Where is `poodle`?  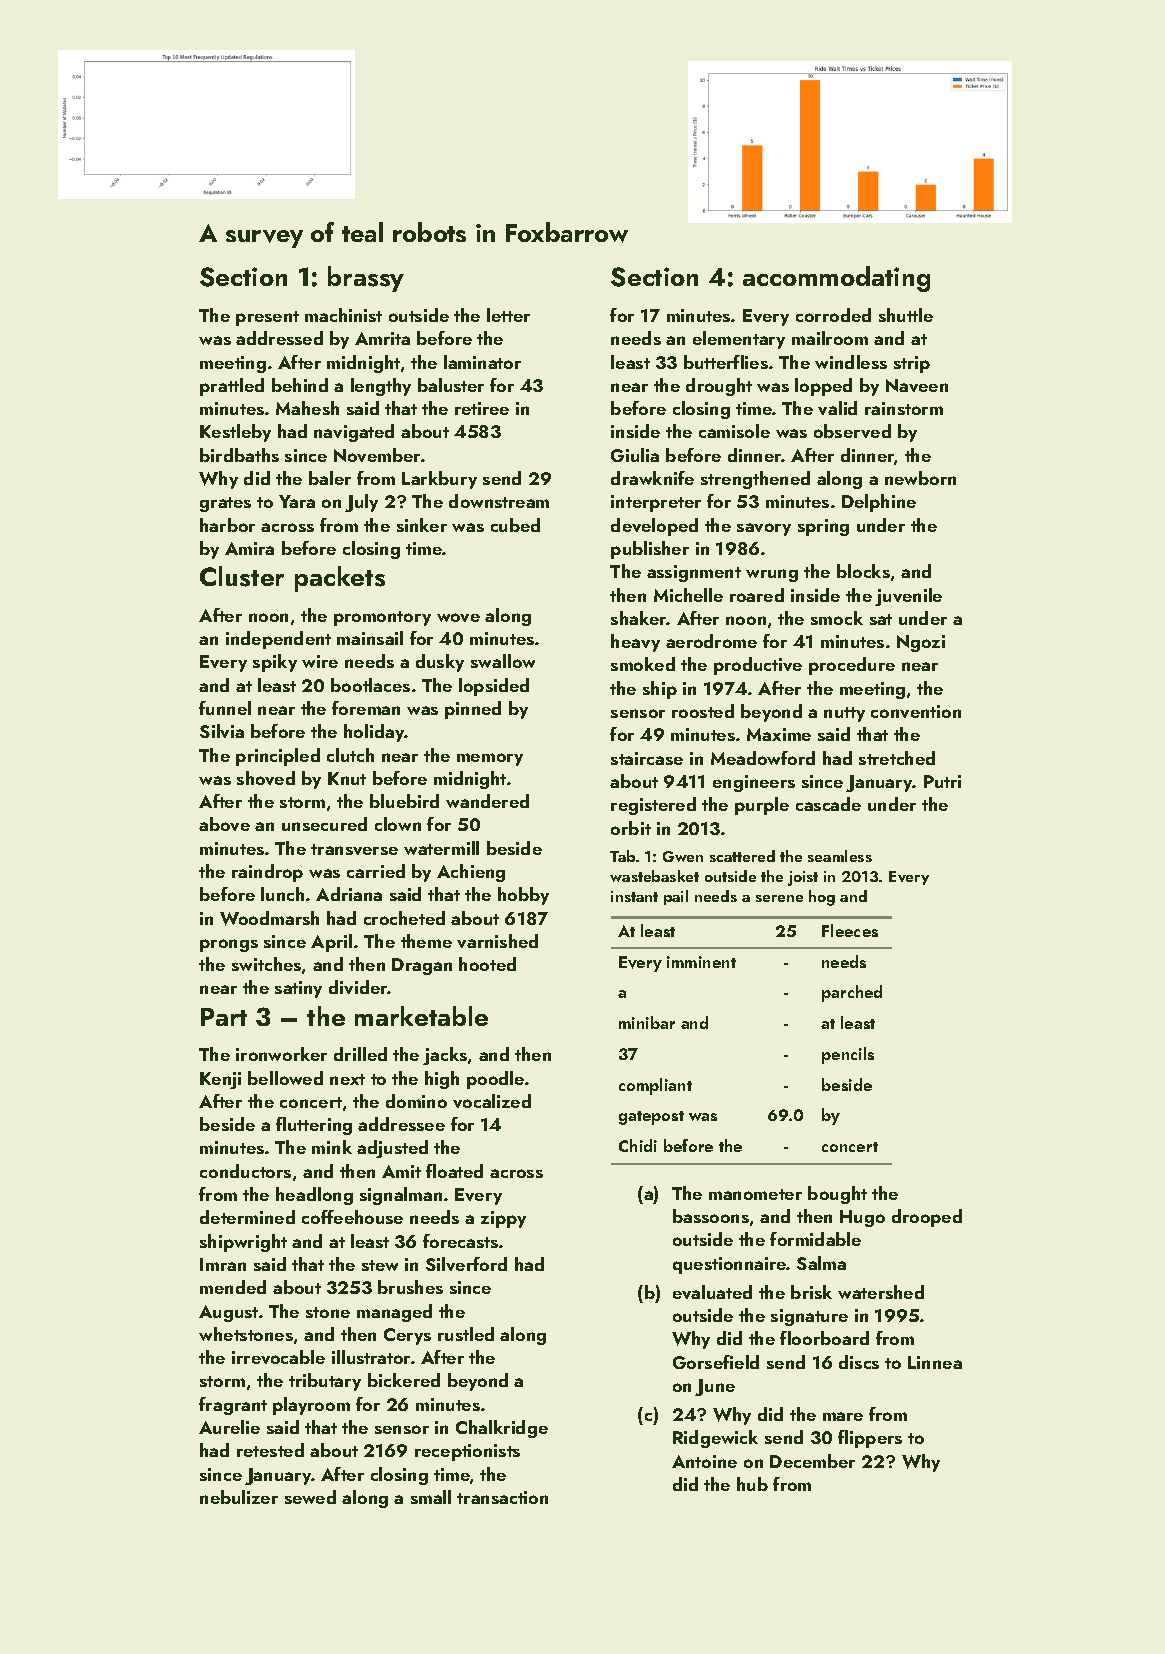
poodle is located at coordinates (495, 1080).
